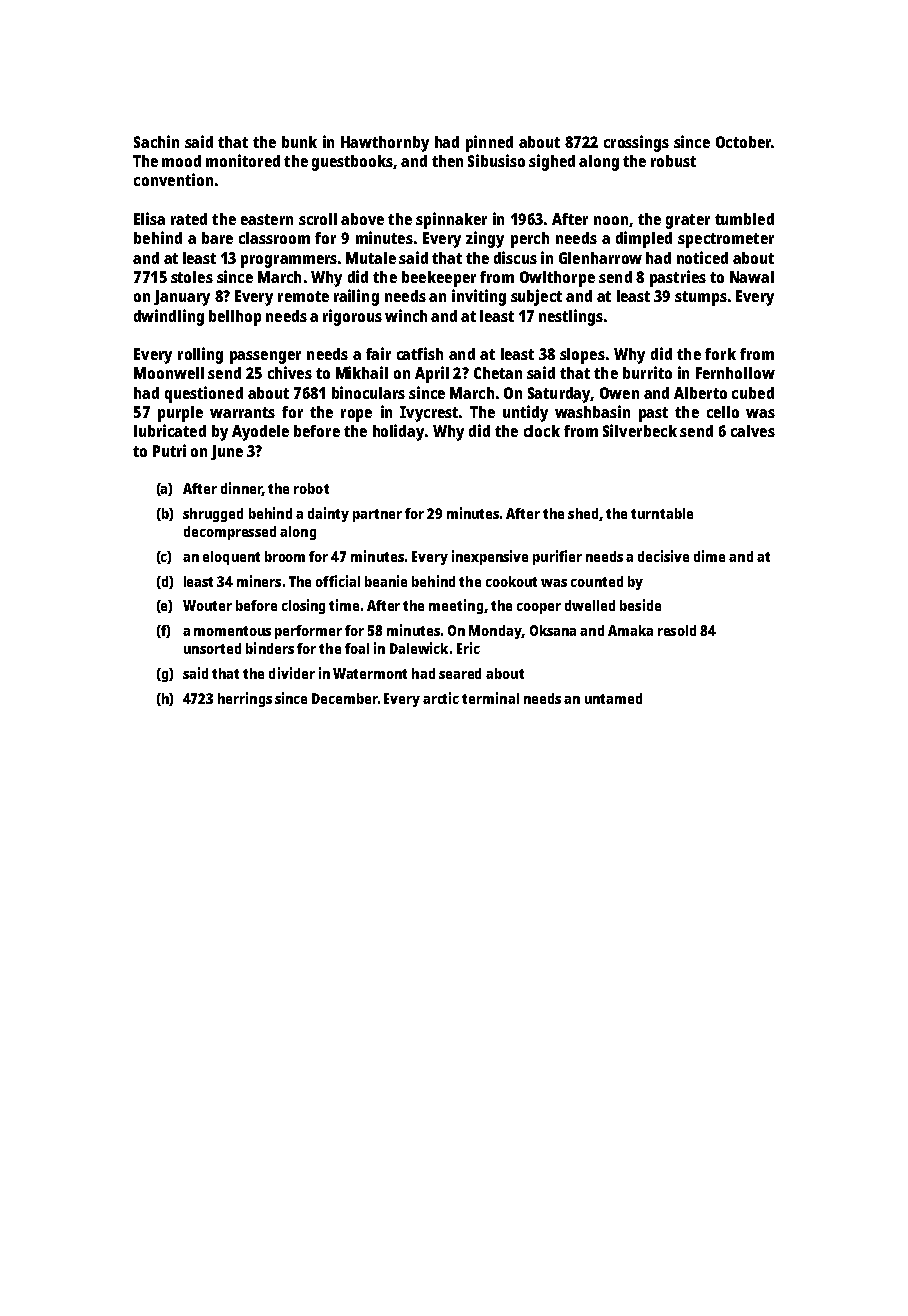  Describe the element at coordinates (613, 698) in the screenshot. I see `untamed` at that location.
